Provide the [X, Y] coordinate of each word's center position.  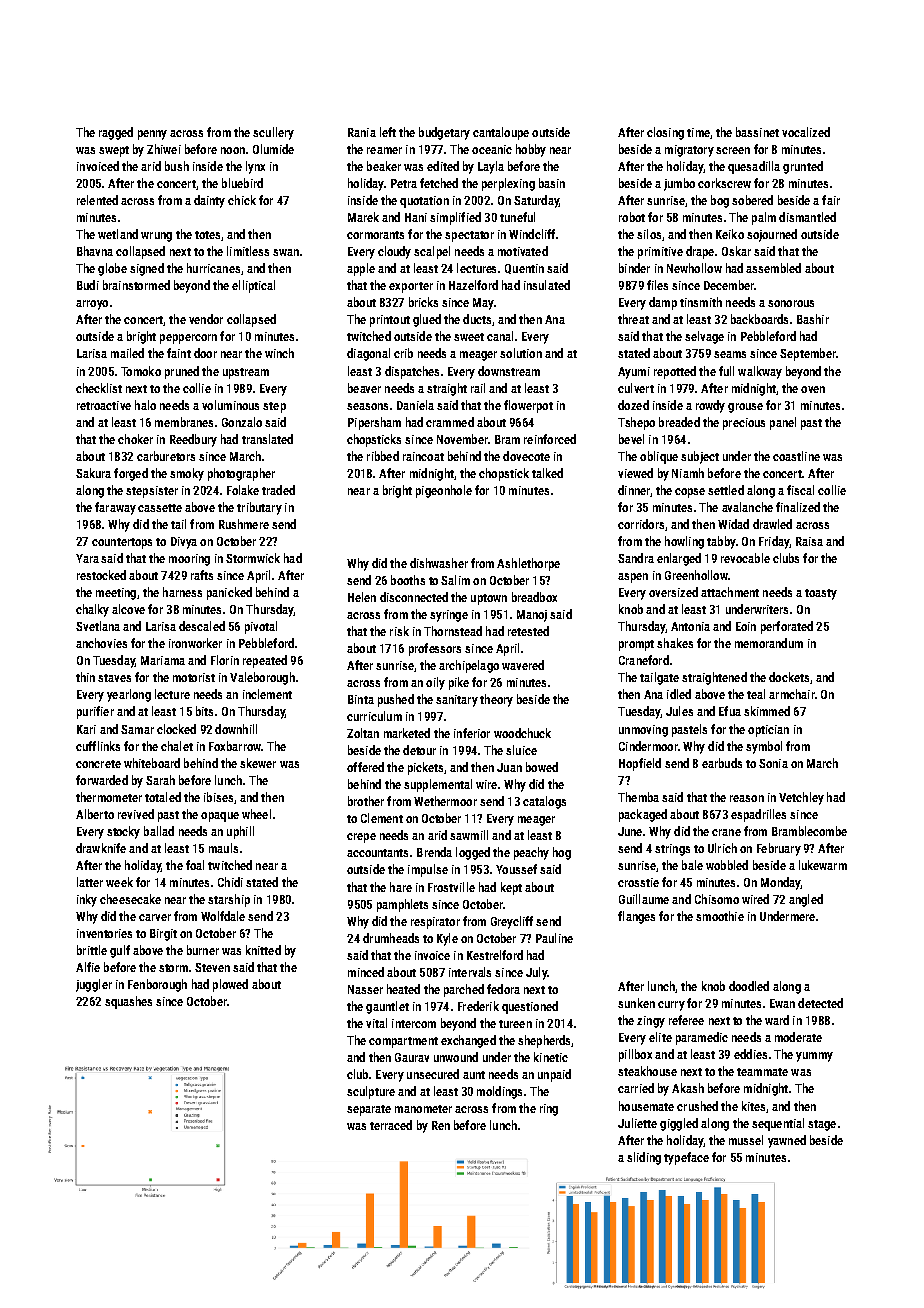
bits [204, 711]
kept [511, 888]
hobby [531, 150]
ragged [116, 133]
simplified [455, 218]
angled [806, 900]
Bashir [813, 319]
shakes [675, 643]
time [698, 132]
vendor [206, 319]
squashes [128, 1002]
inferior [472, 733]
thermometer [109, 797]
